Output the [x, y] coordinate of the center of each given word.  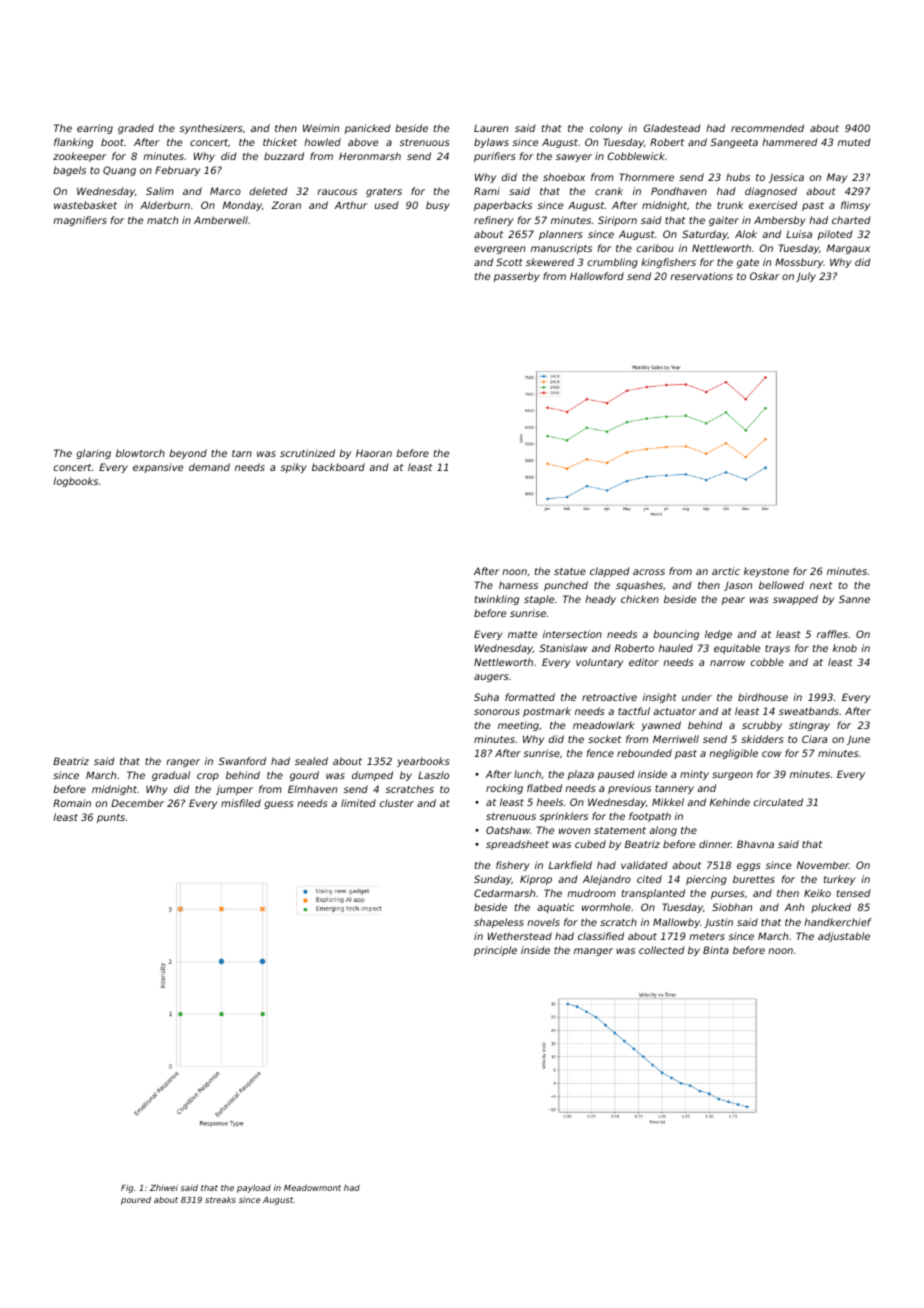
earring [95, 129]
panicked [368, 129]
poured [136, 1200]
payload [254, 1188]
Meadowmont [312, 1187]
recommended [767, 128]
